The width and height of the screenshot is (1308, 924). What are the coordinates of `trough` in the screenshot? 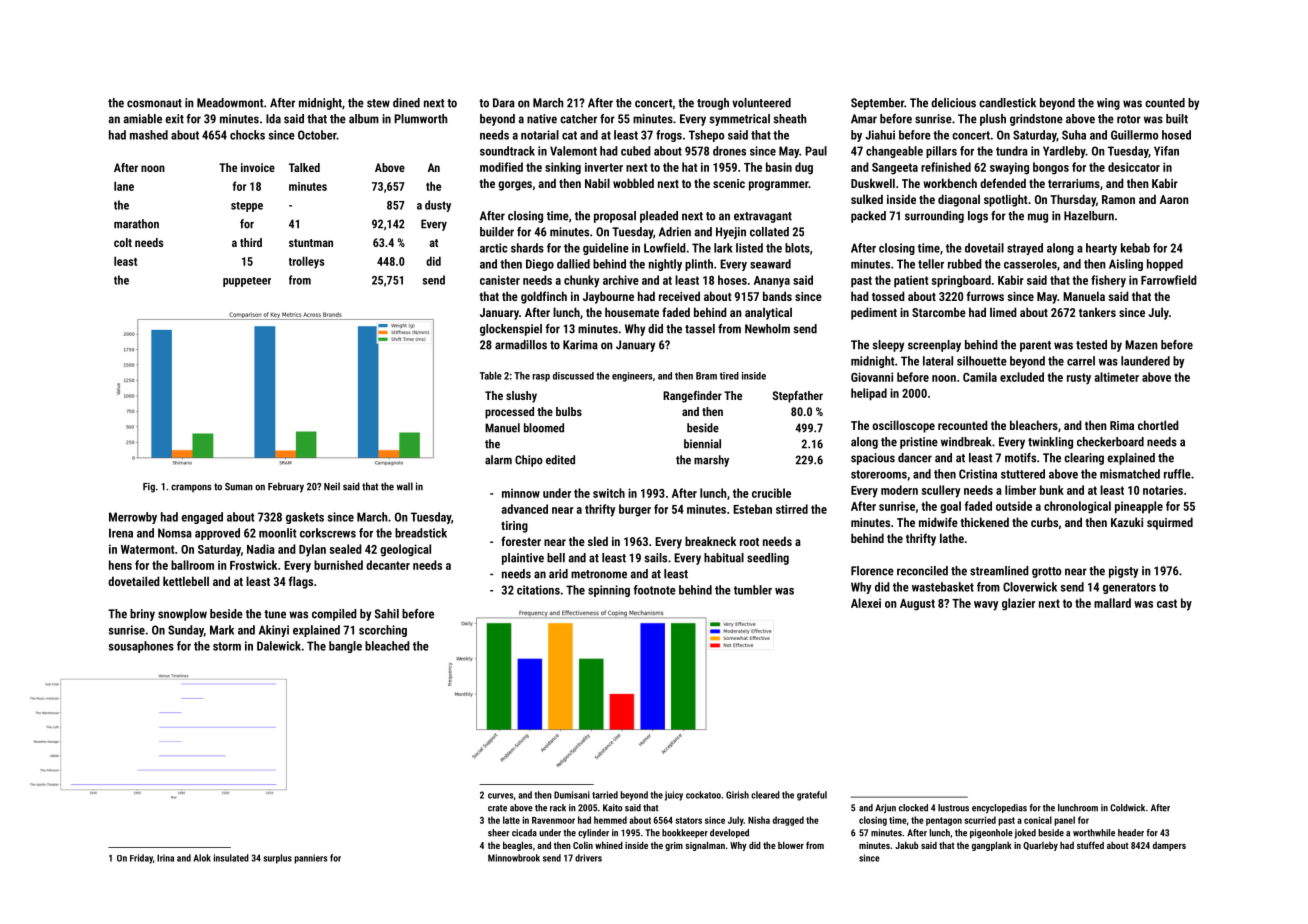 It's located at (713, 104).
